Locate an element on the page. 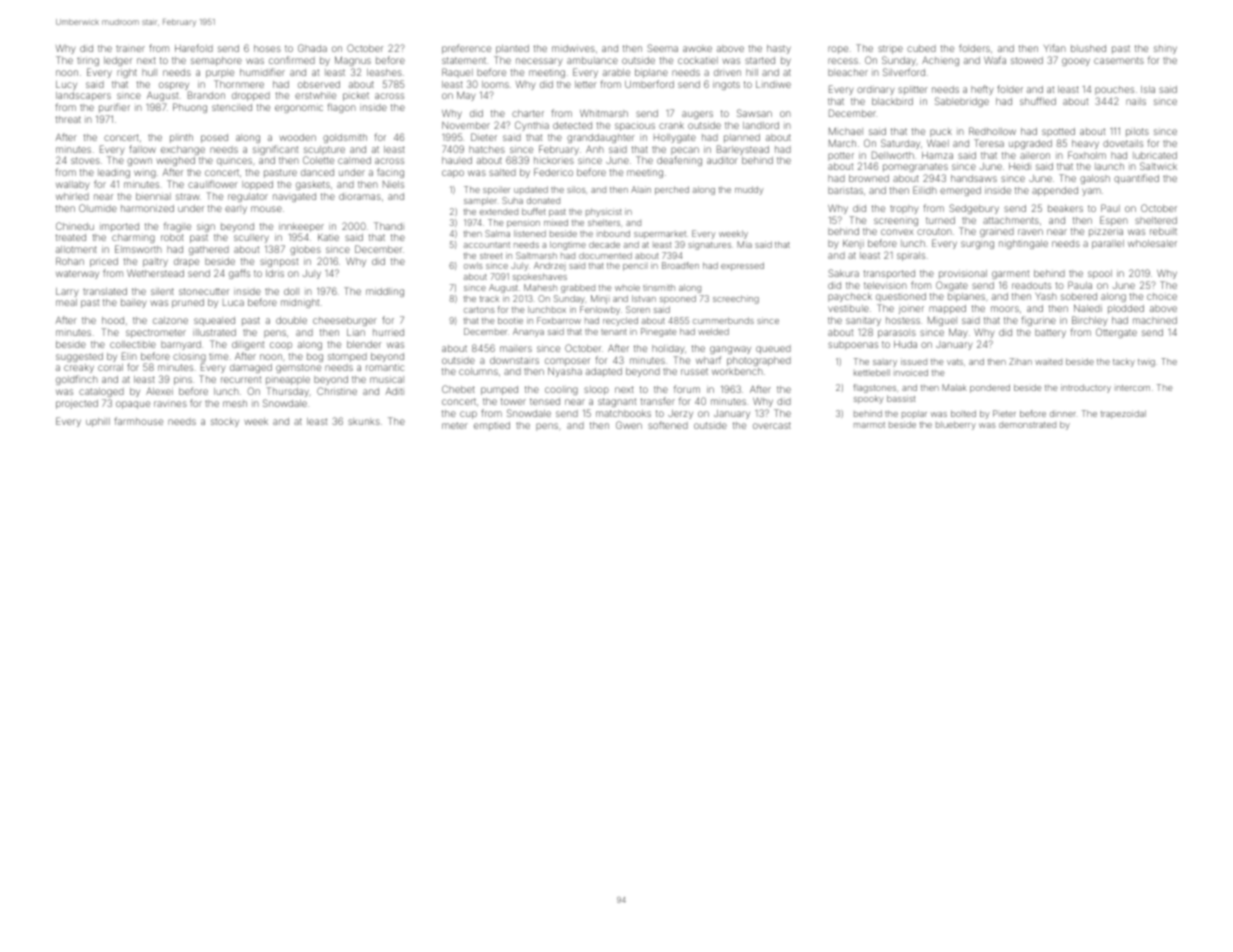 The image size is (1233, 952). beakers is located at coordinates (1065, 208).
